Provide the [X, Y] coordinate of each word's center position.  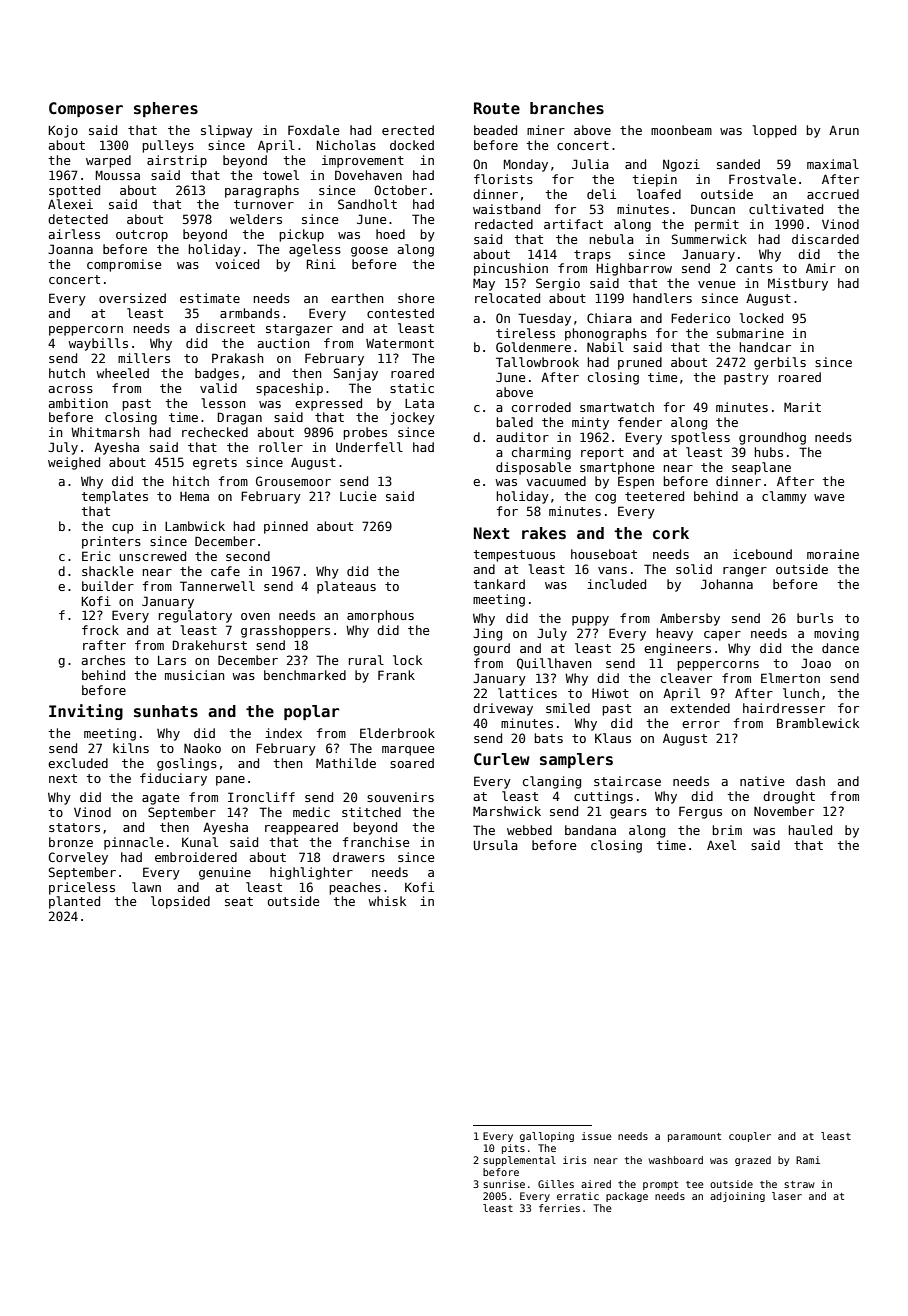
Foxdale [313, 130]
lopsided [180, 902]
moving [836, 634]
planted [74, 902]
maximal [833, 164]
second [248, 556]
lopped [774, 131]
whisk [387, 901]
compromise [124, 265]
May [484, 284]
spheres [166, 109]
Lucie [358, 496]
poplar [311, 712]
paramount [694, 1137]
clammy [784, 497]
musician [194, 675]
